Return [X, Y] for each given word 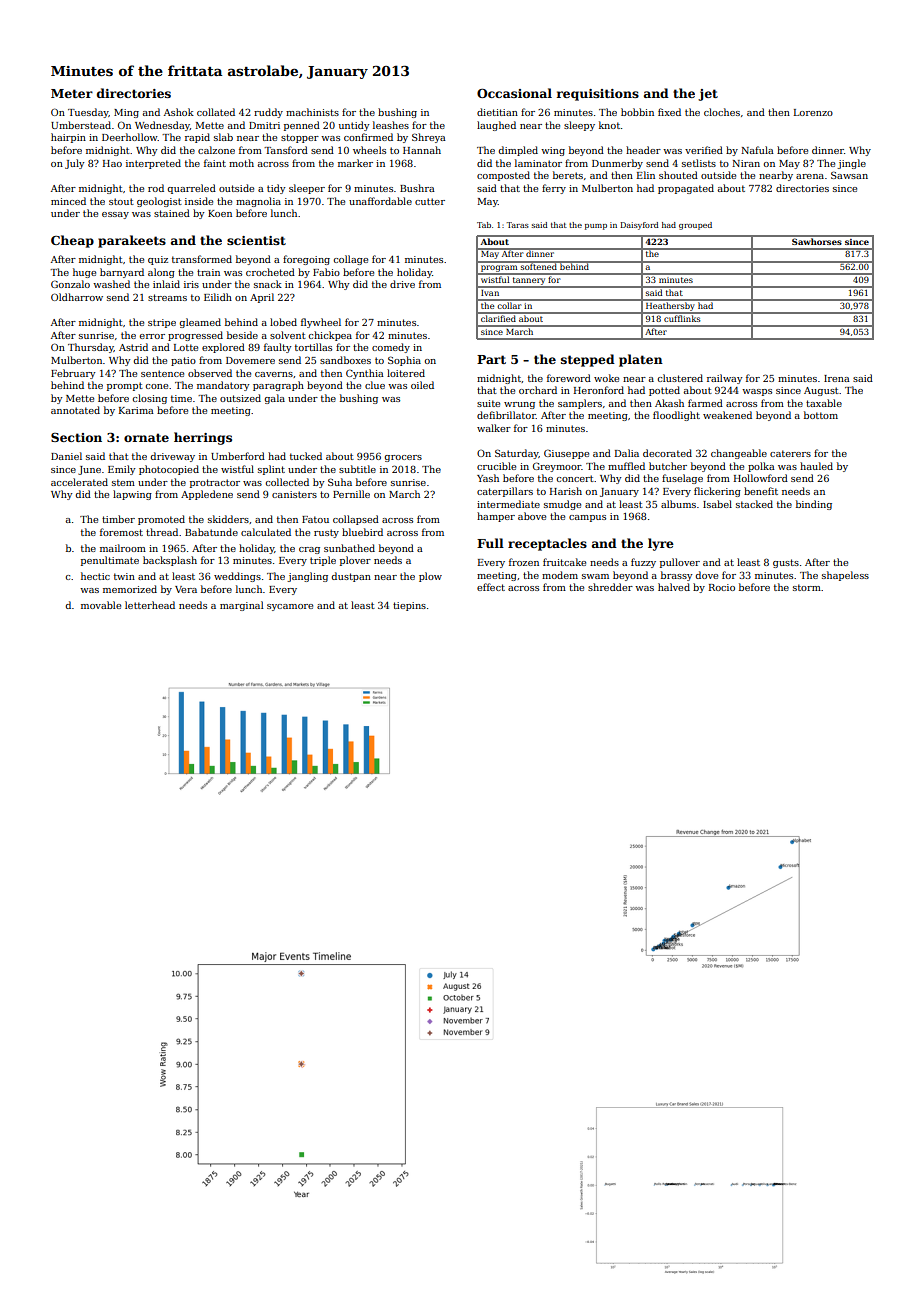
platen [641, 360]
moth [241, 163]
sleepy [579, 126]
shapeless [845, 576]
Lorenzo [813, 112]
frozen [524, 562]
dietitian [497, 112]
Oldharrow [77, 297]
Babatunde [211, 532]
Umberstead [81, 125]
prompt [125, 386]
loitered [406, 373]
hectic [95, 576]
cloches [722, 112]
